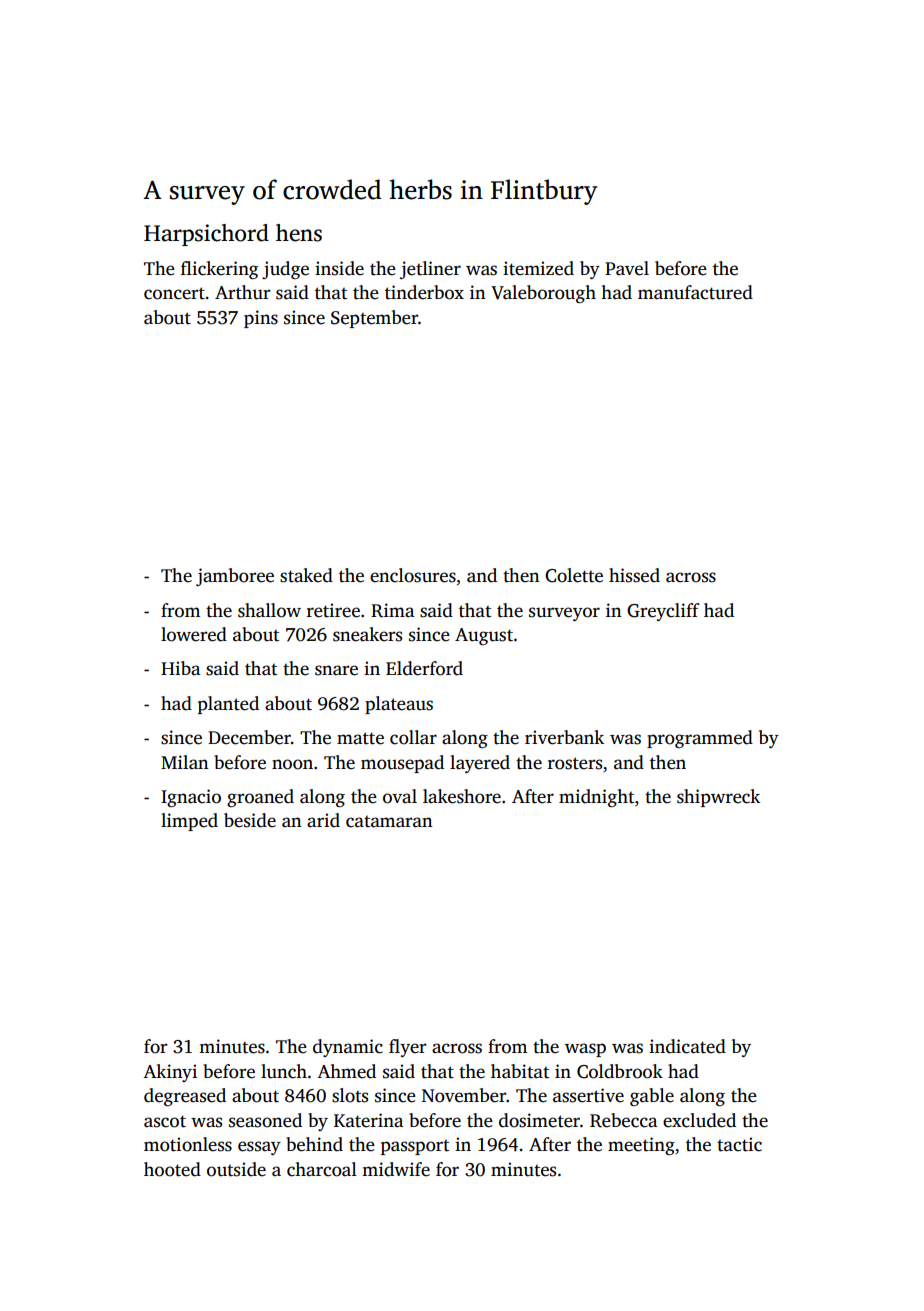 This image has width=924, height=1311. I want to click on September, so click(374, 319).
